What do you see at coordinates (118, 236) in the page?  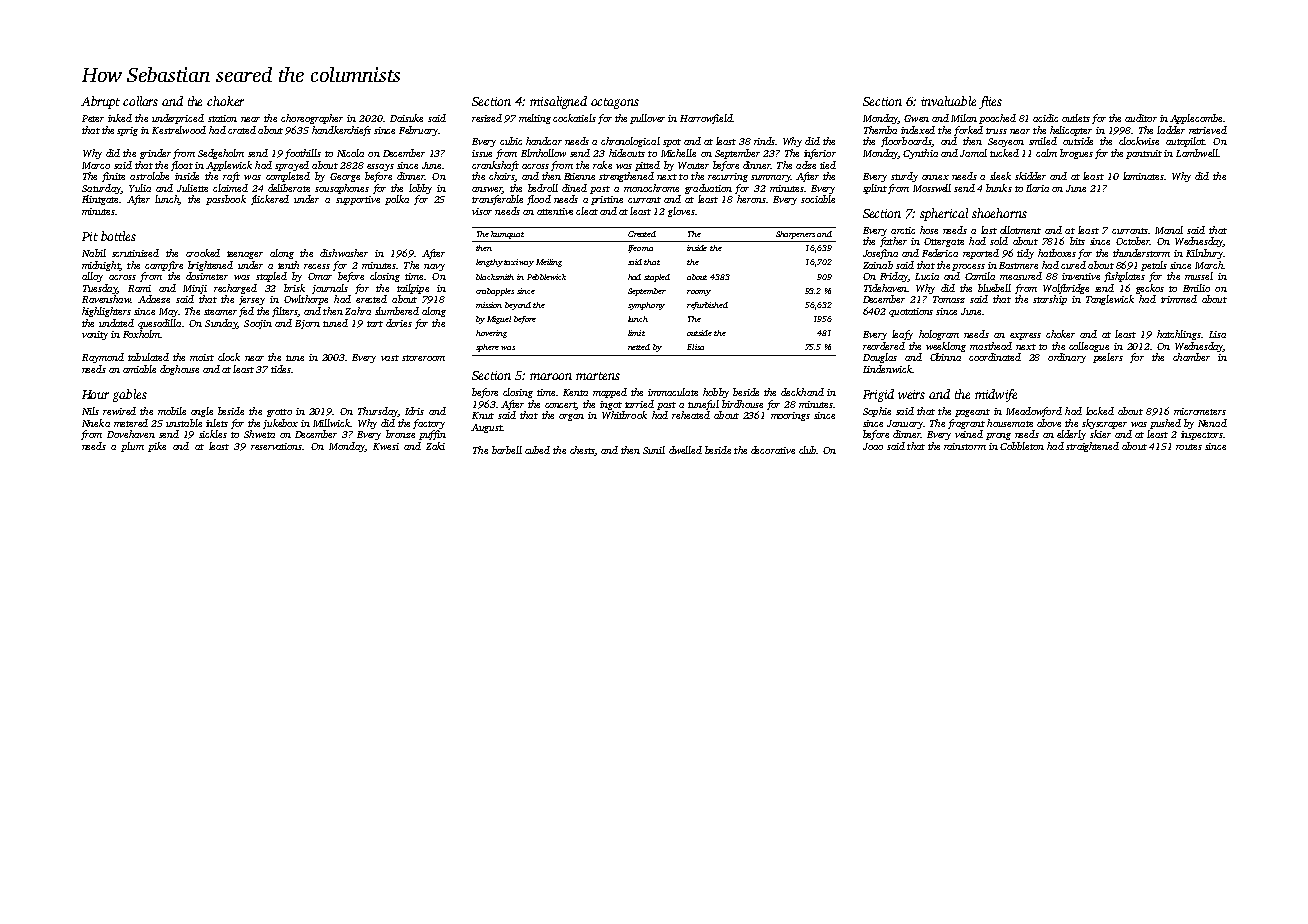 I see `bottles` at bounding box center [118, 236].
